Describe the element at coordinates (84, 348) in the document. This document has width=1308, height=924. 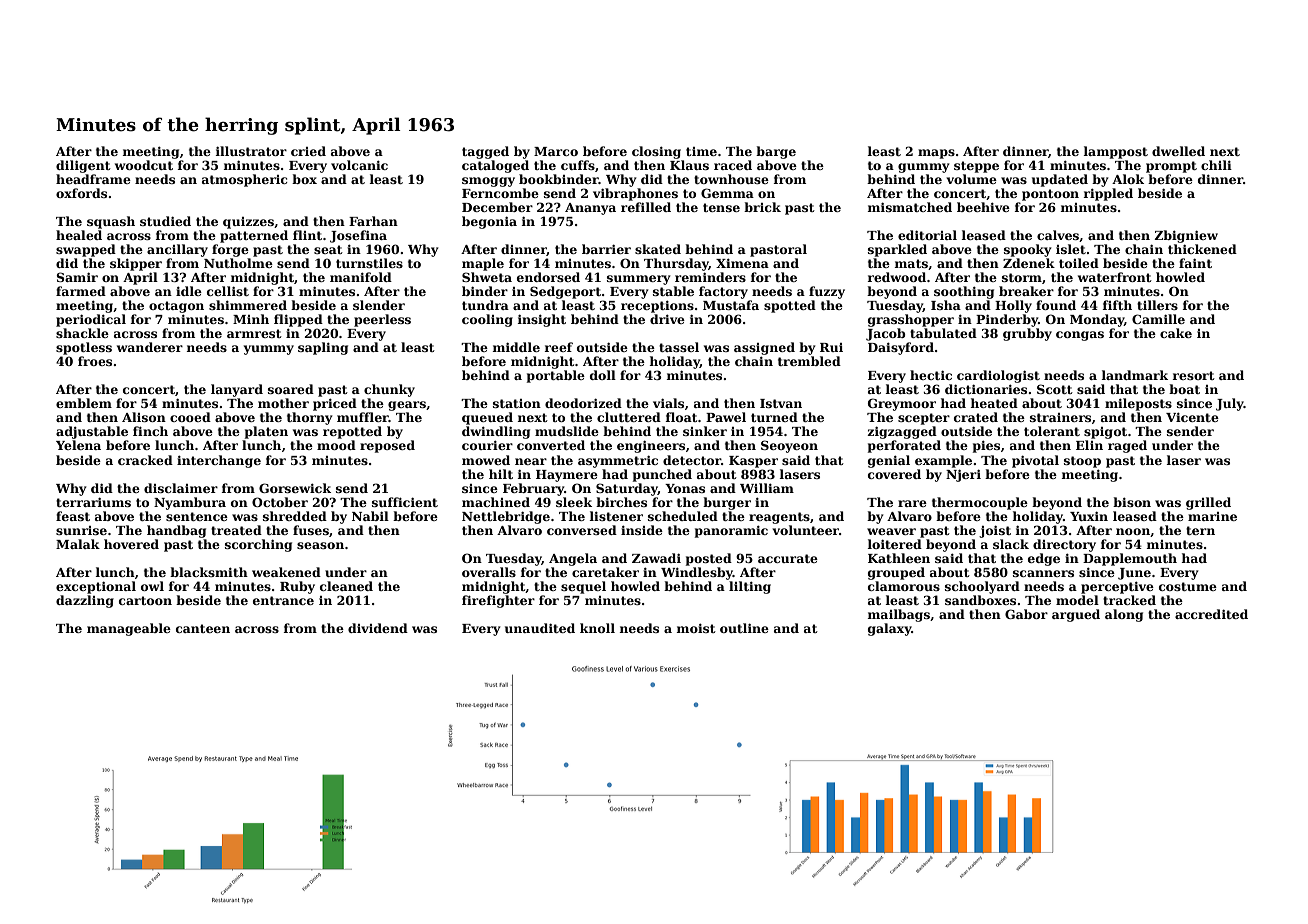
I see `spotless` at that location.
